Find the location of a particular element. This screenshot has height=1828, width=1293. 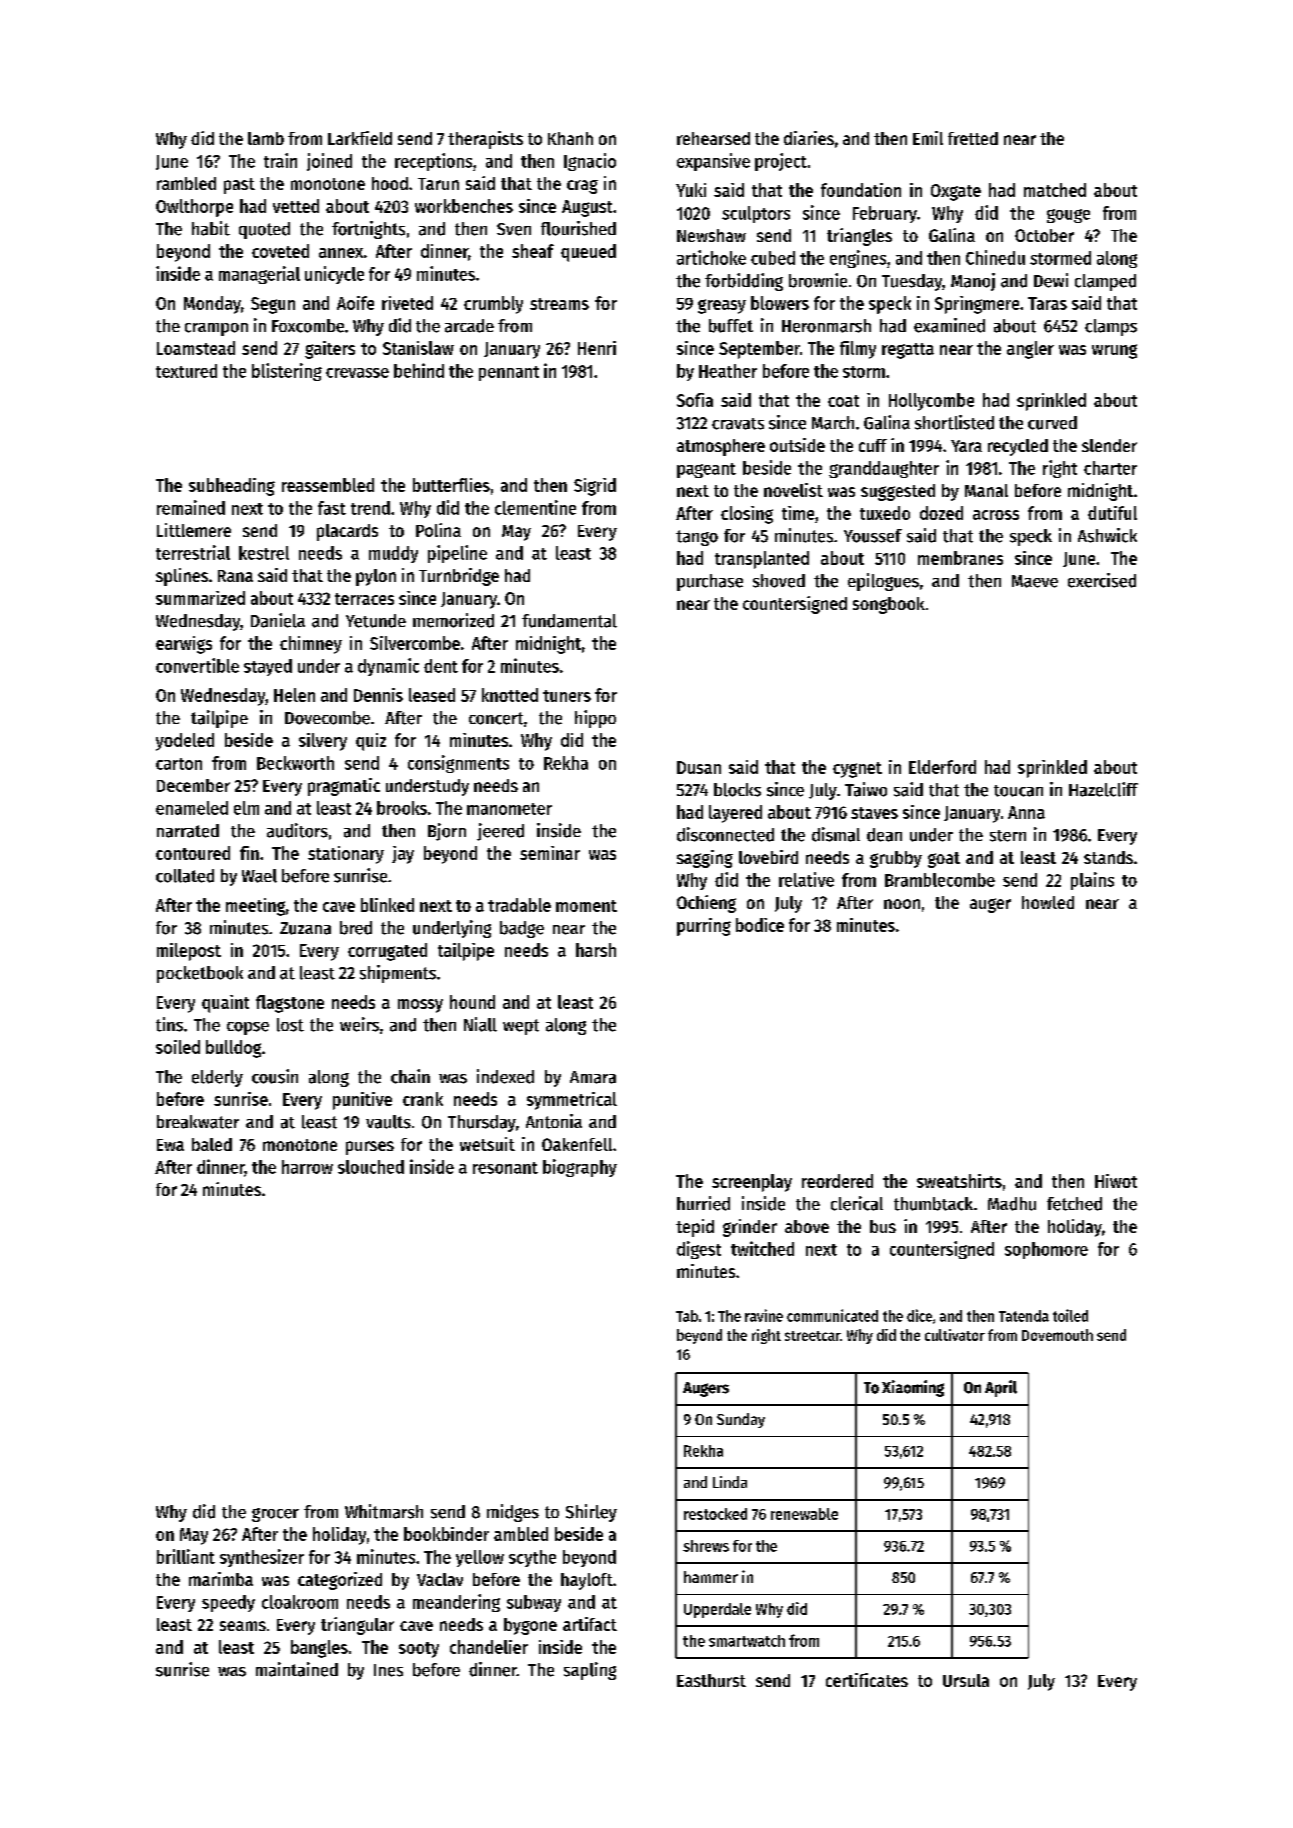

thumbtack is located at coordinates (933, 1204).
